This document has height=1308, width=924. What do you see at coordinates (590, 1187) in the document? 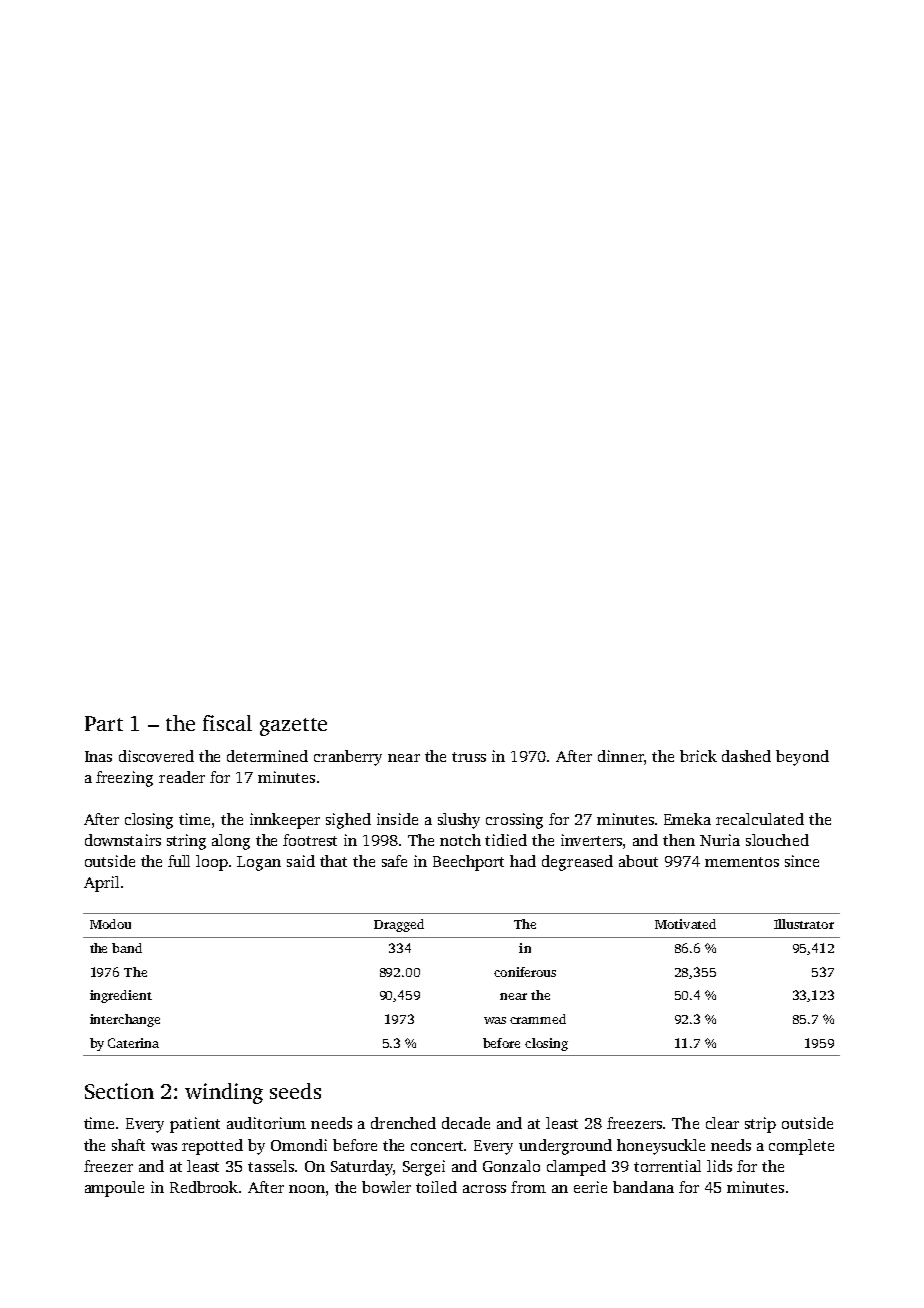
I see `eerie` at bounding box center [590, 1187].
